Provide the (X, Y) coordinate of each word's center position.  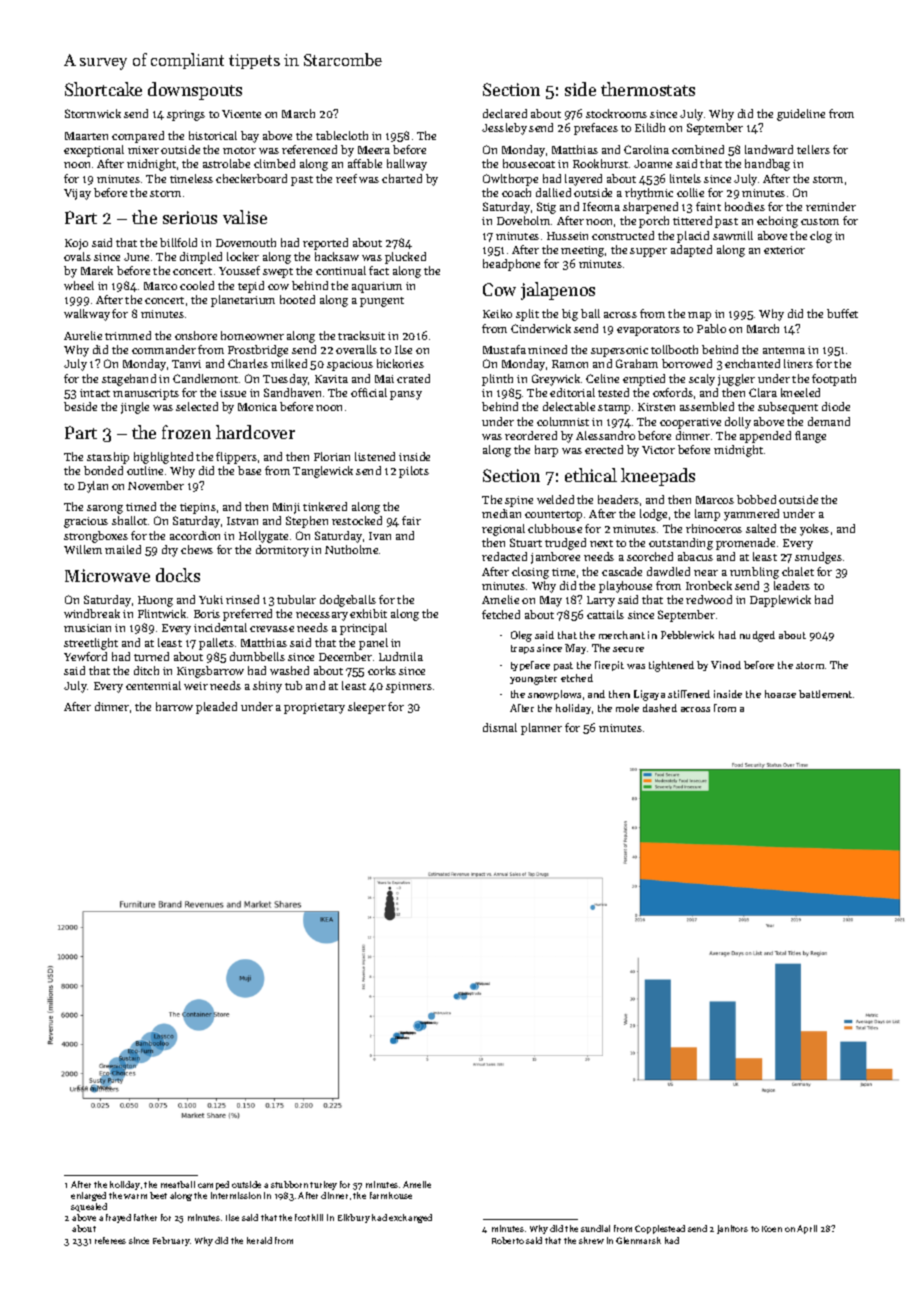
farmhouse (391, 1195)
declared (505, 113)
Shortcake (103, 89)
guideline (801, 115)
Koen (772, 1229)
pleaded (216, 708)
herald (259, 1240)
